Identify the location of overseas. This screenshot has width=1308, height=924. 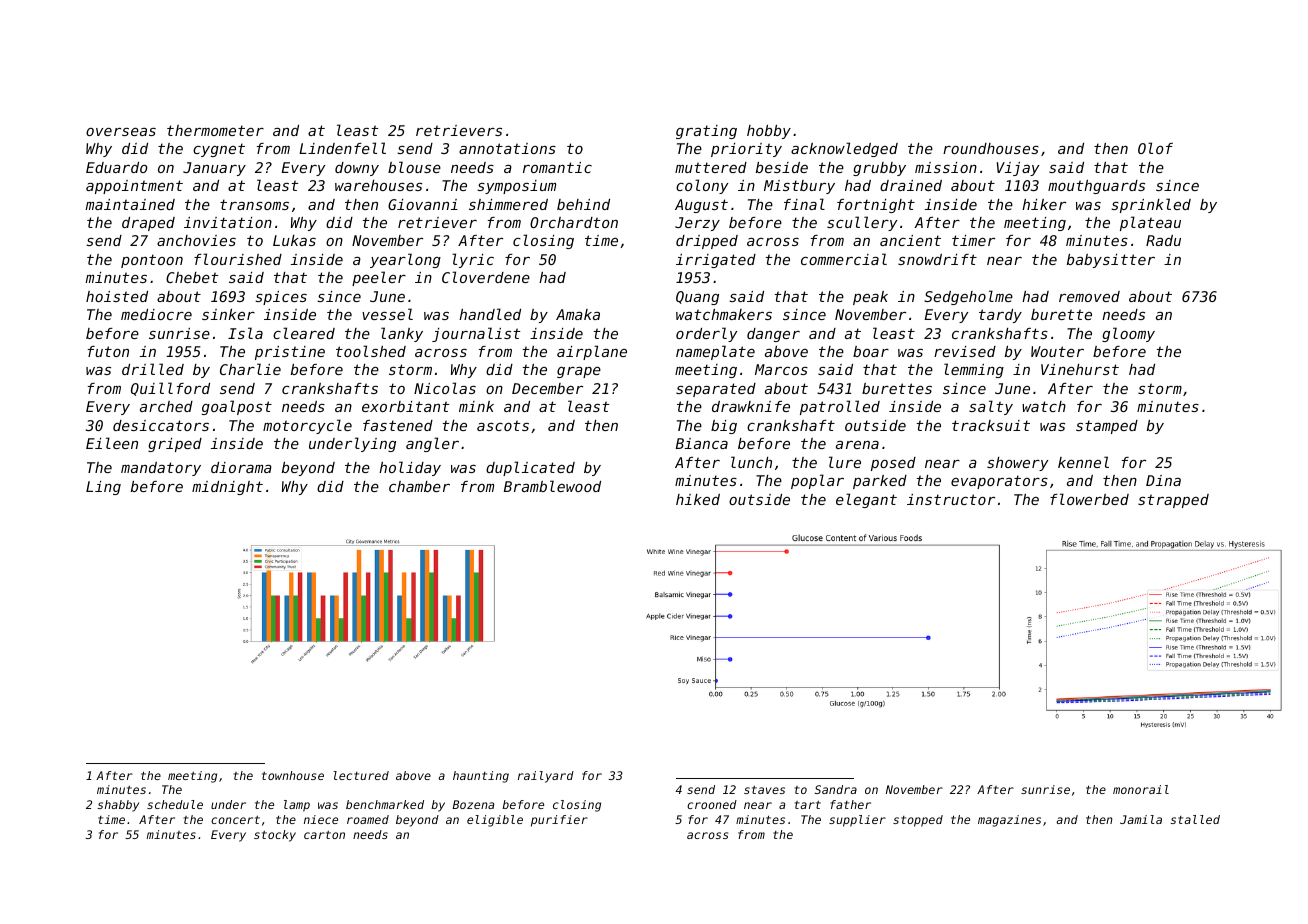
(121, 132).
